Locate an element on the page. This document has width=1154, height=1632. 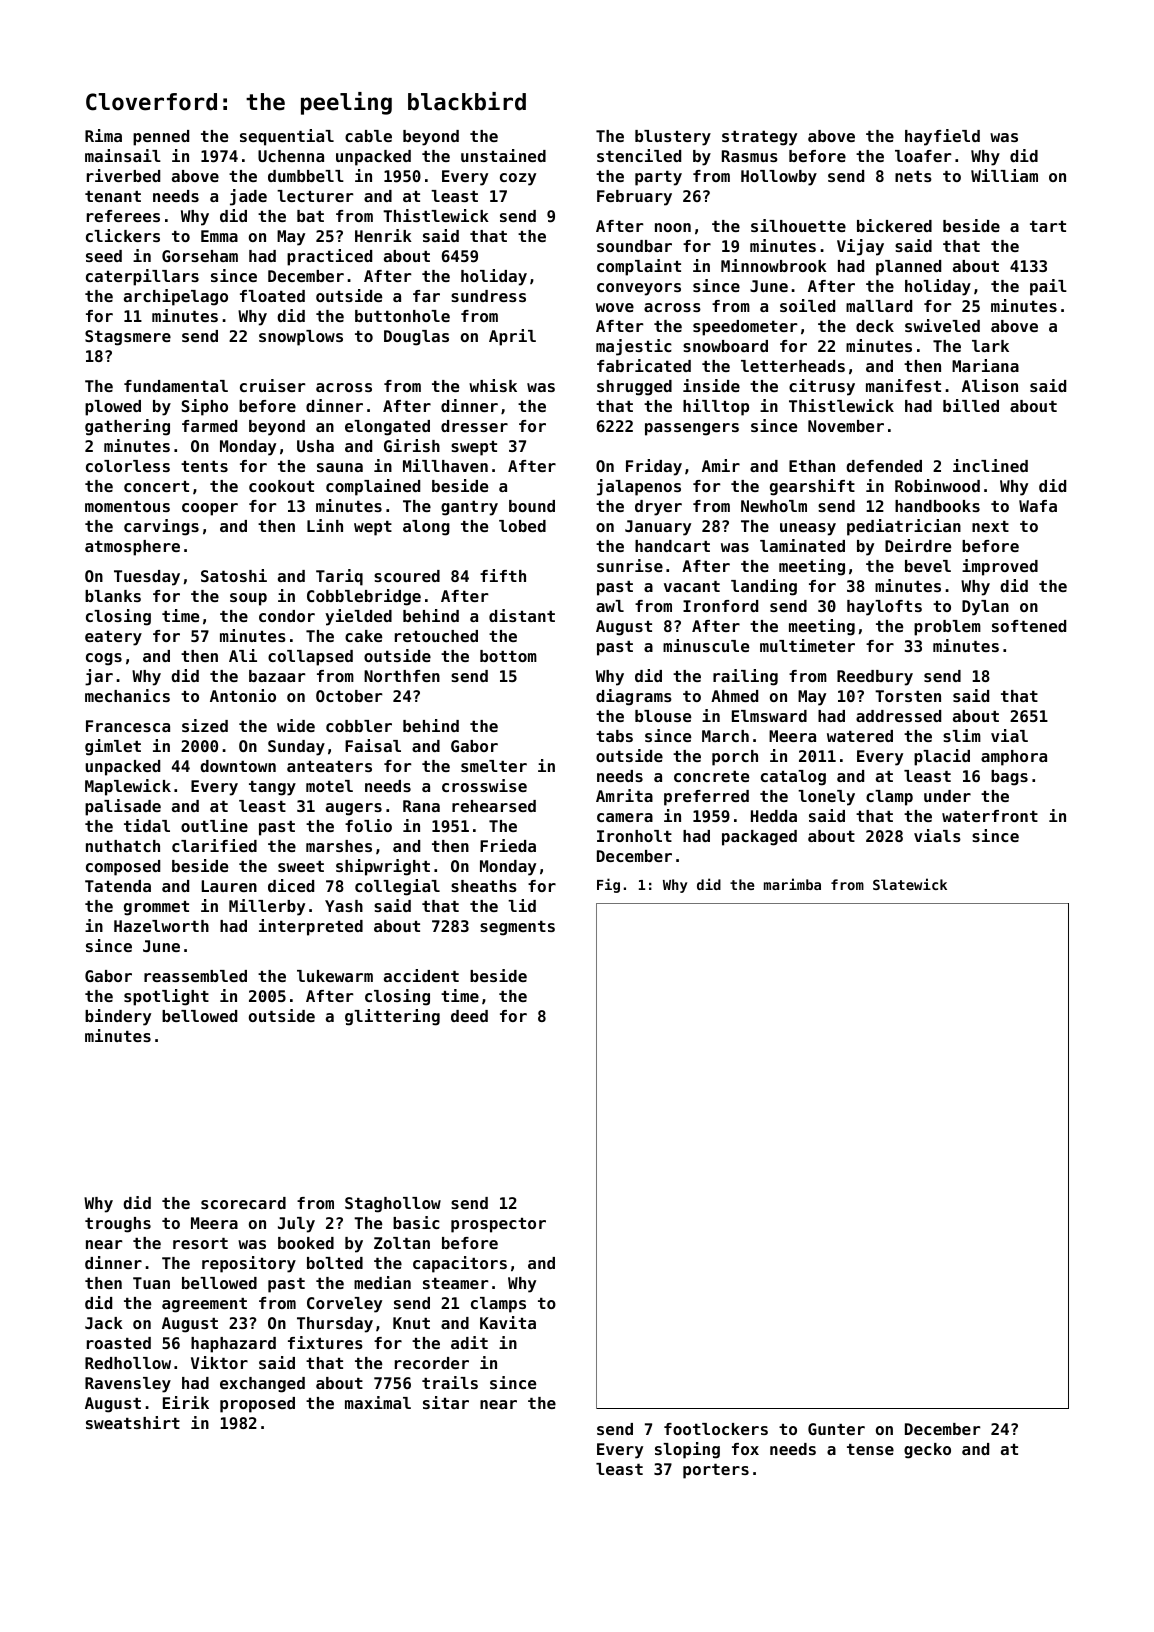
plowed is located at coordinates (113, 408).
